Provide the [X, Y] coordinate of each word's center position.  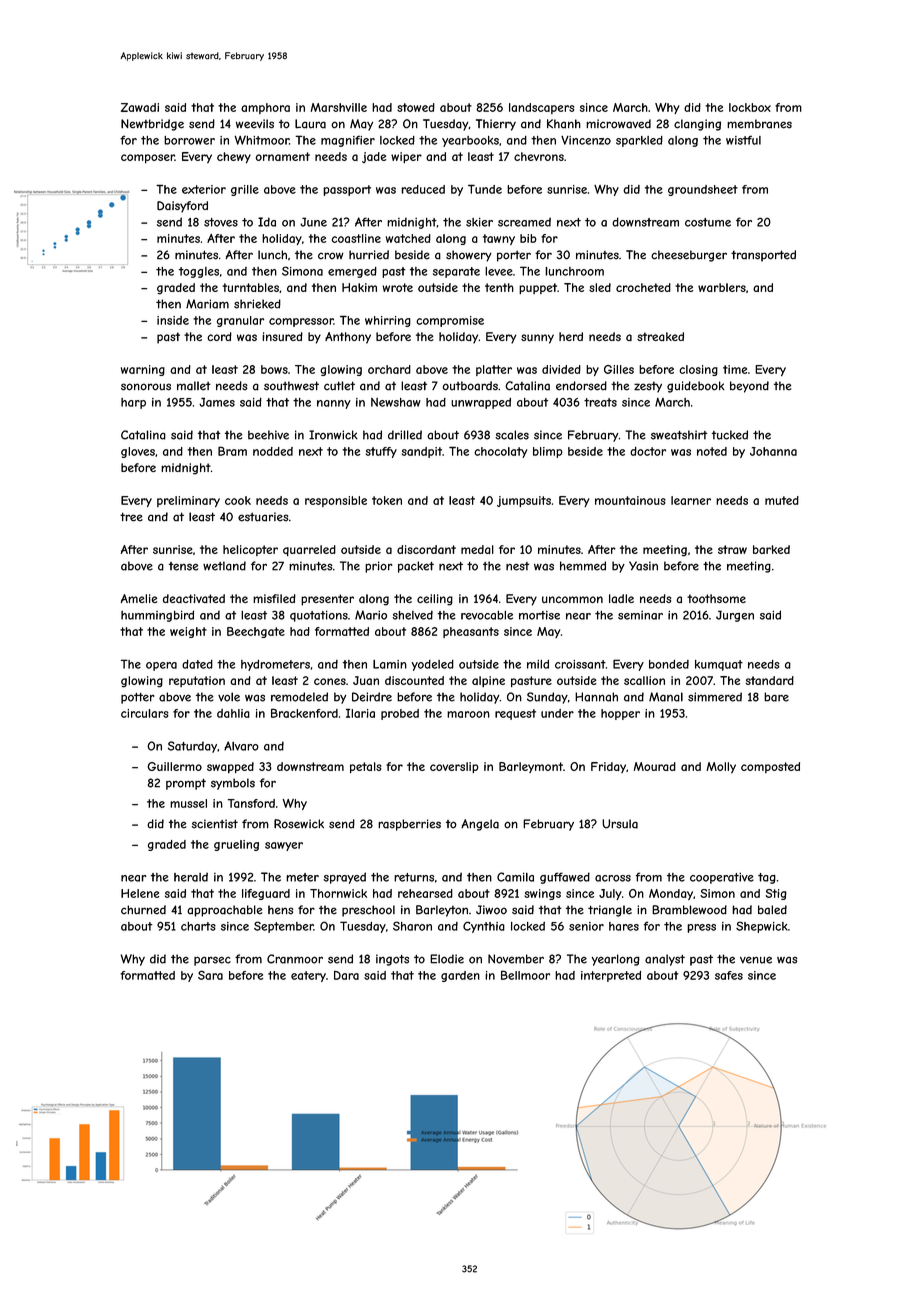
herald [191, 877]
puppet [538, 288]
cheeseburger [689, 256]
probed [400, 714]
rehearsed [425, 893]
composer [148, 158]
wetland [224, 566]
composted [770, 767]
